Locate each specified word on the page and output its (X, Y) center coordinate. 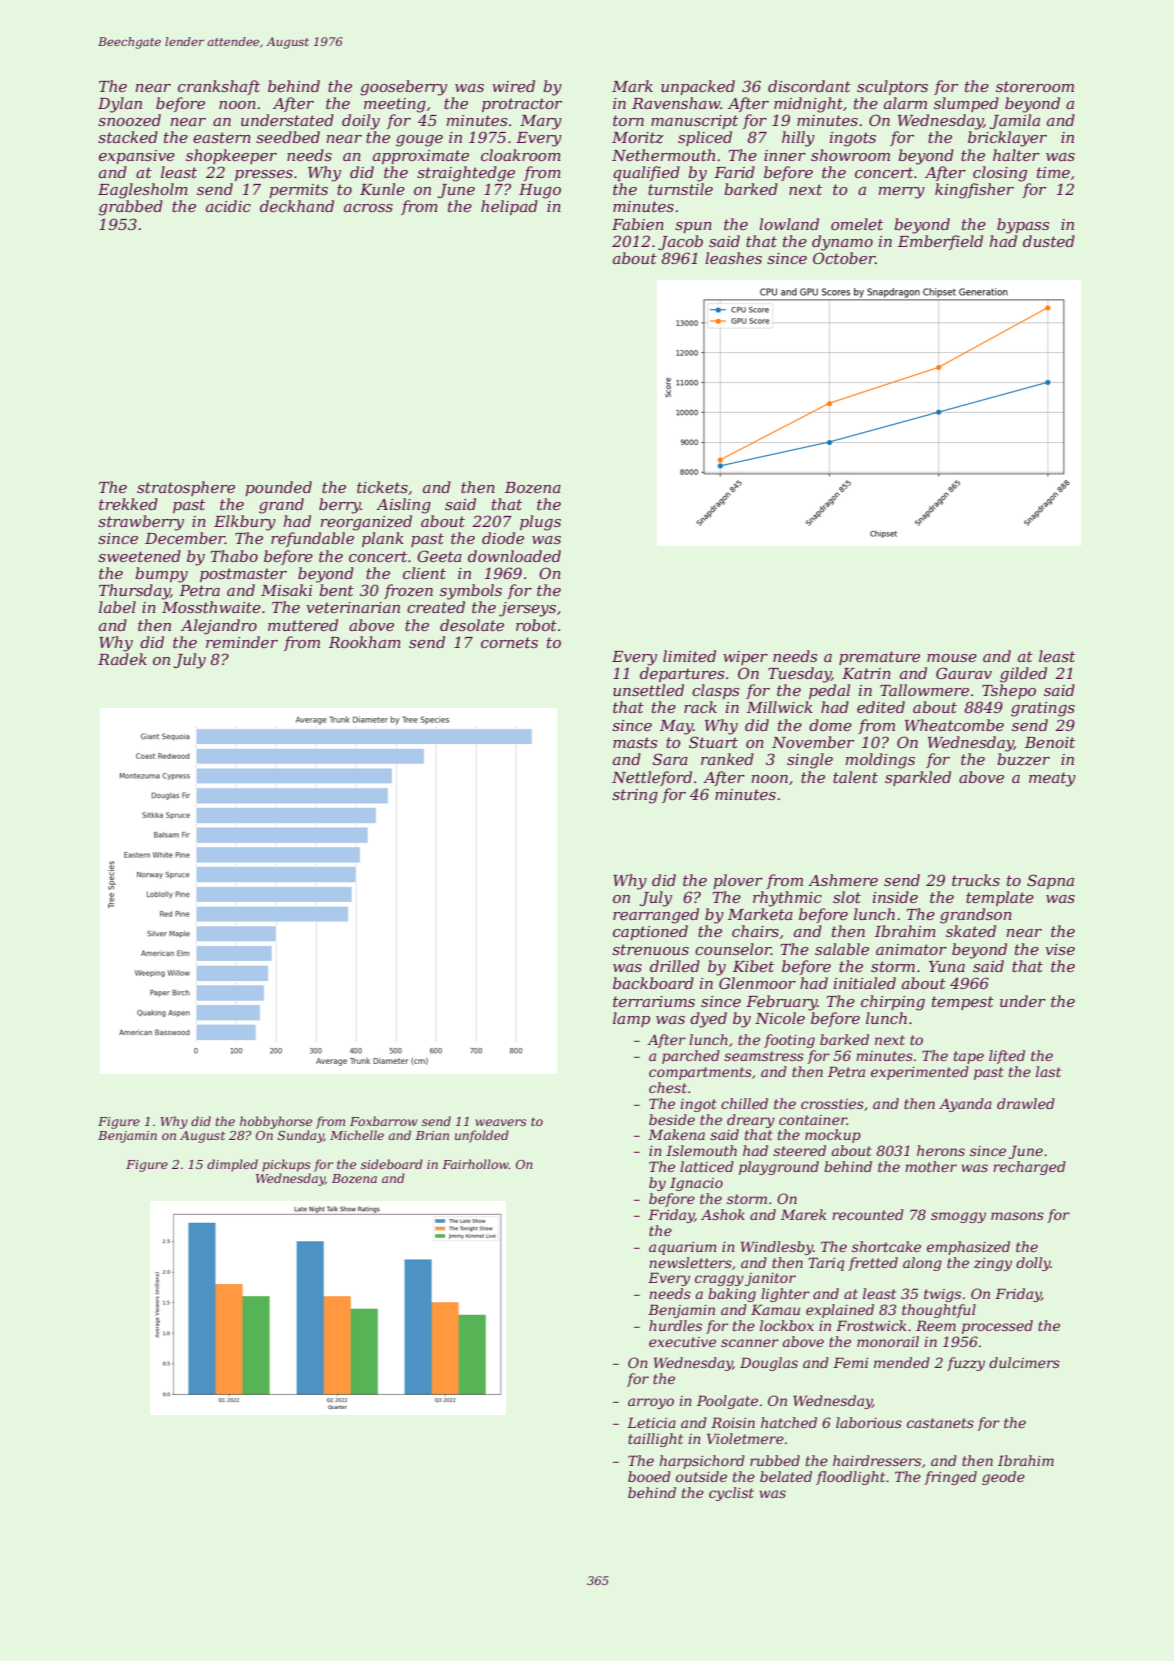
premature (879, 658)
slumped (966, 104)
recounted (868, 1214)
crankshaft (219, 87)
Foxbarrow (383, 1121)
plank (383, 539)
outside (701, 1476)
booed (649, 1476)
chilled (744, 1103)
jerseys (527, 609)
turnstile (680, 189)
